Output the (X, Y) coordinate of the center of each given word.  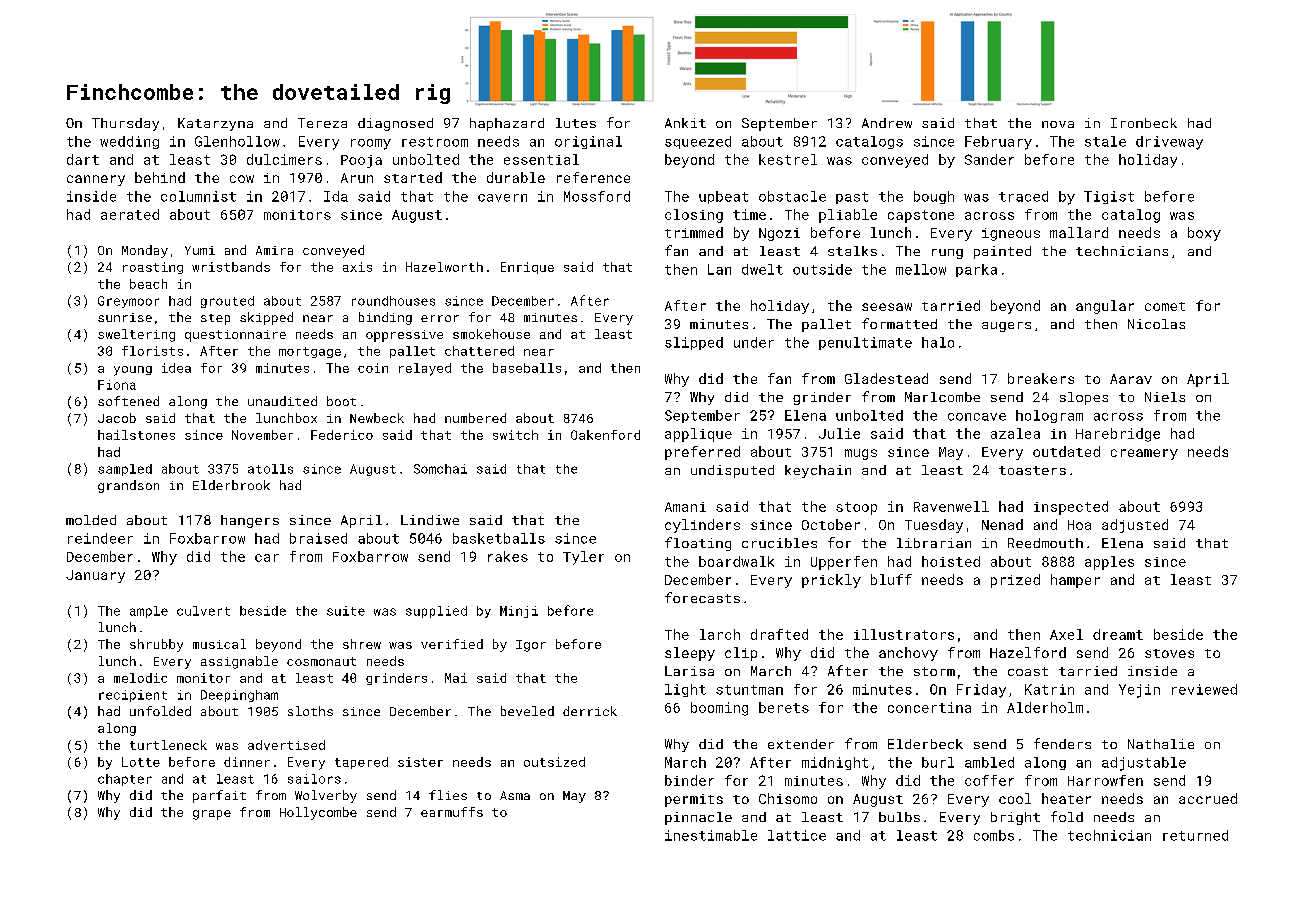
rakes (508, 556)
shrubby (156, 645)
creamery (1144, 454)
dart (83, 159)
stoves (1169, 653)
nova (1058, 124)
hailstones (136, 435)
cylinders (702, 526)
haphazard (507, 124)
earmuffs (452, 812)
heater (1066, 798)
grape (212, 815)
